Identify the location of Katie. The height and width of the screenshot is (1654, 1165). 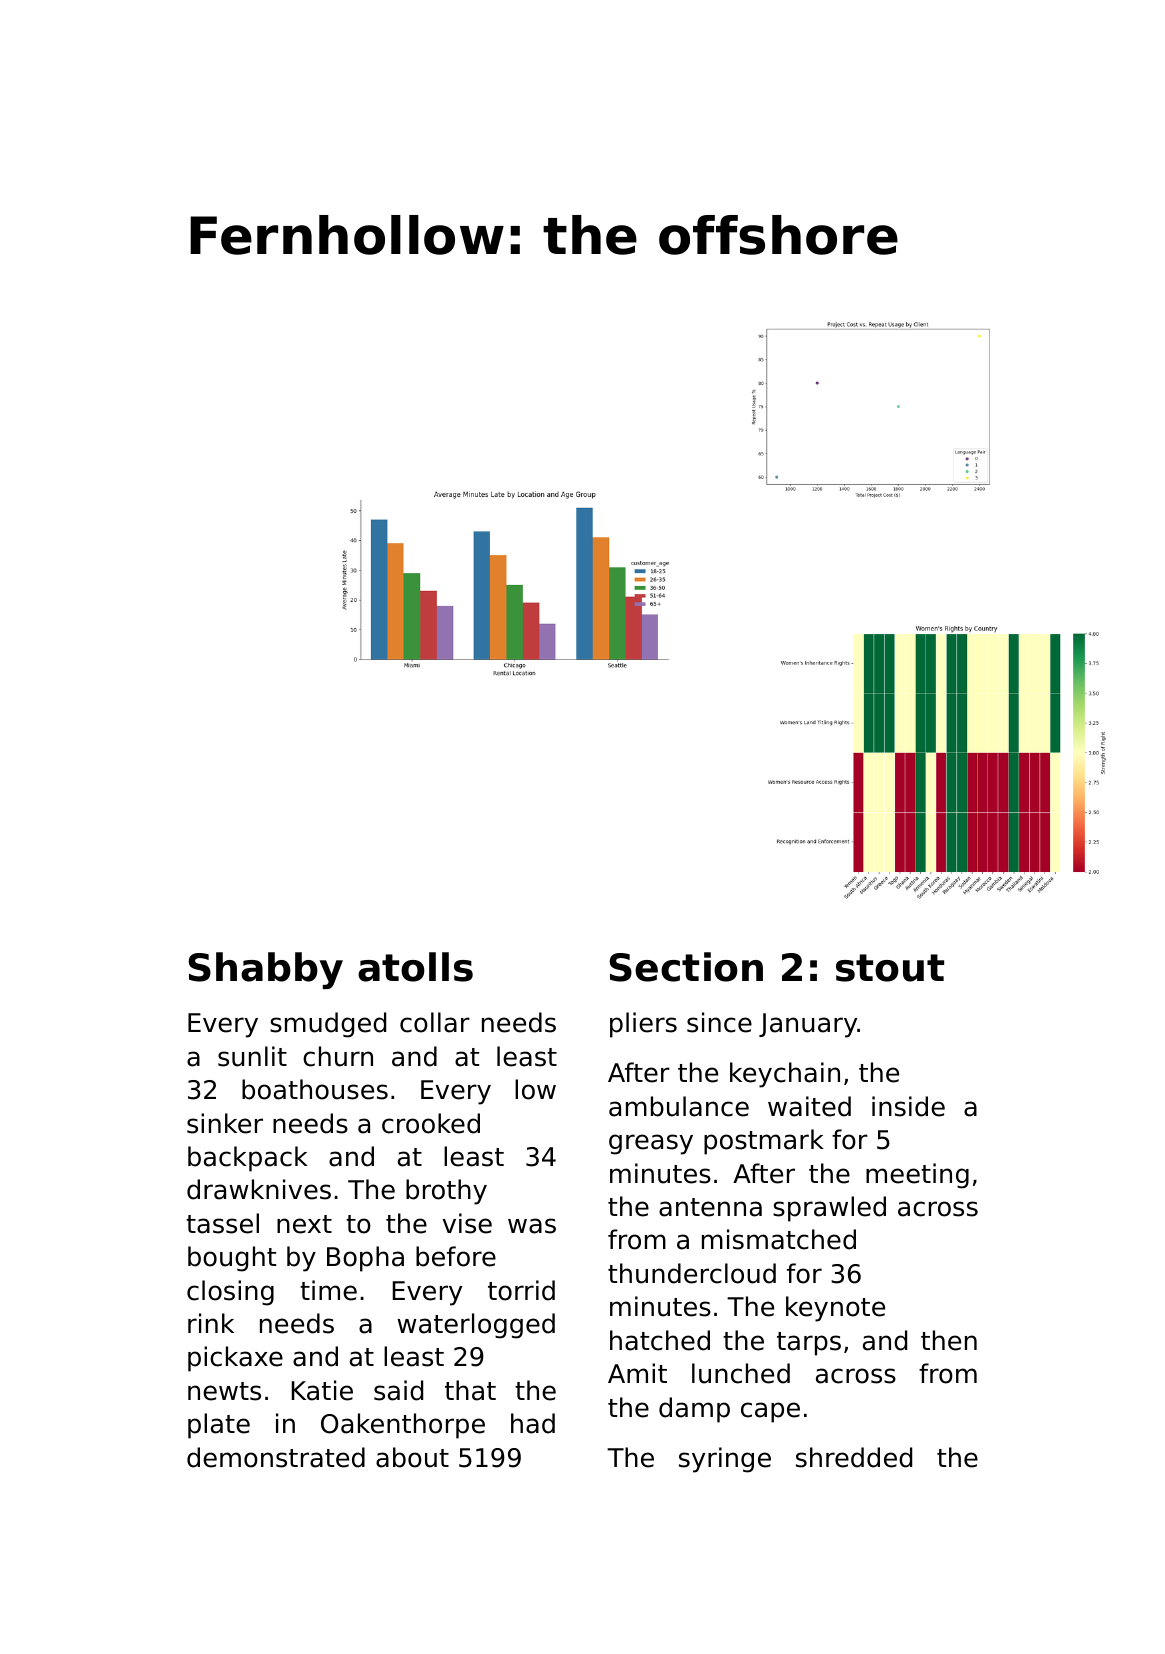
(322, 1390).
